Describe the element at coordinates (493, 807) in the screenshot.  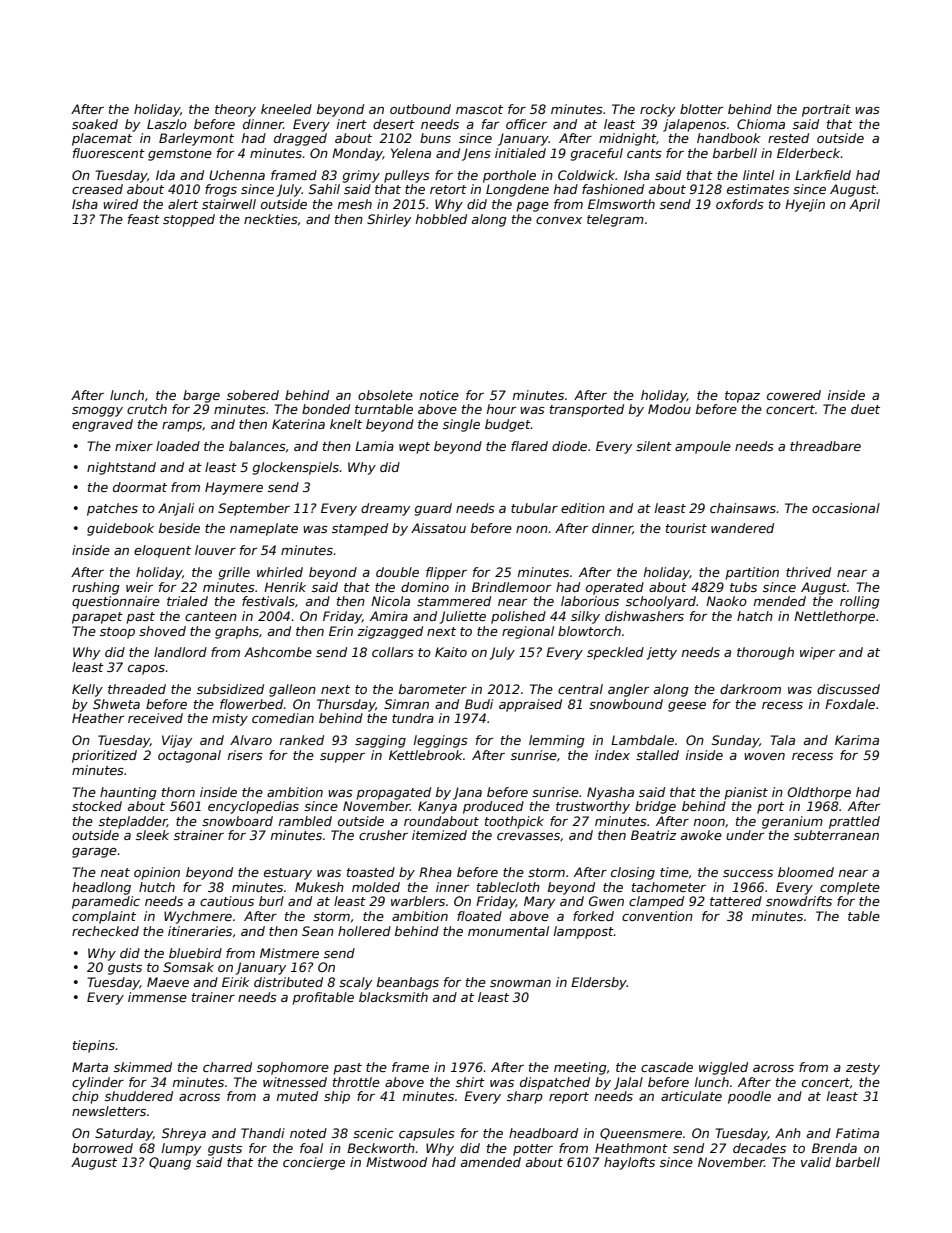
I see `produced` at that location.
